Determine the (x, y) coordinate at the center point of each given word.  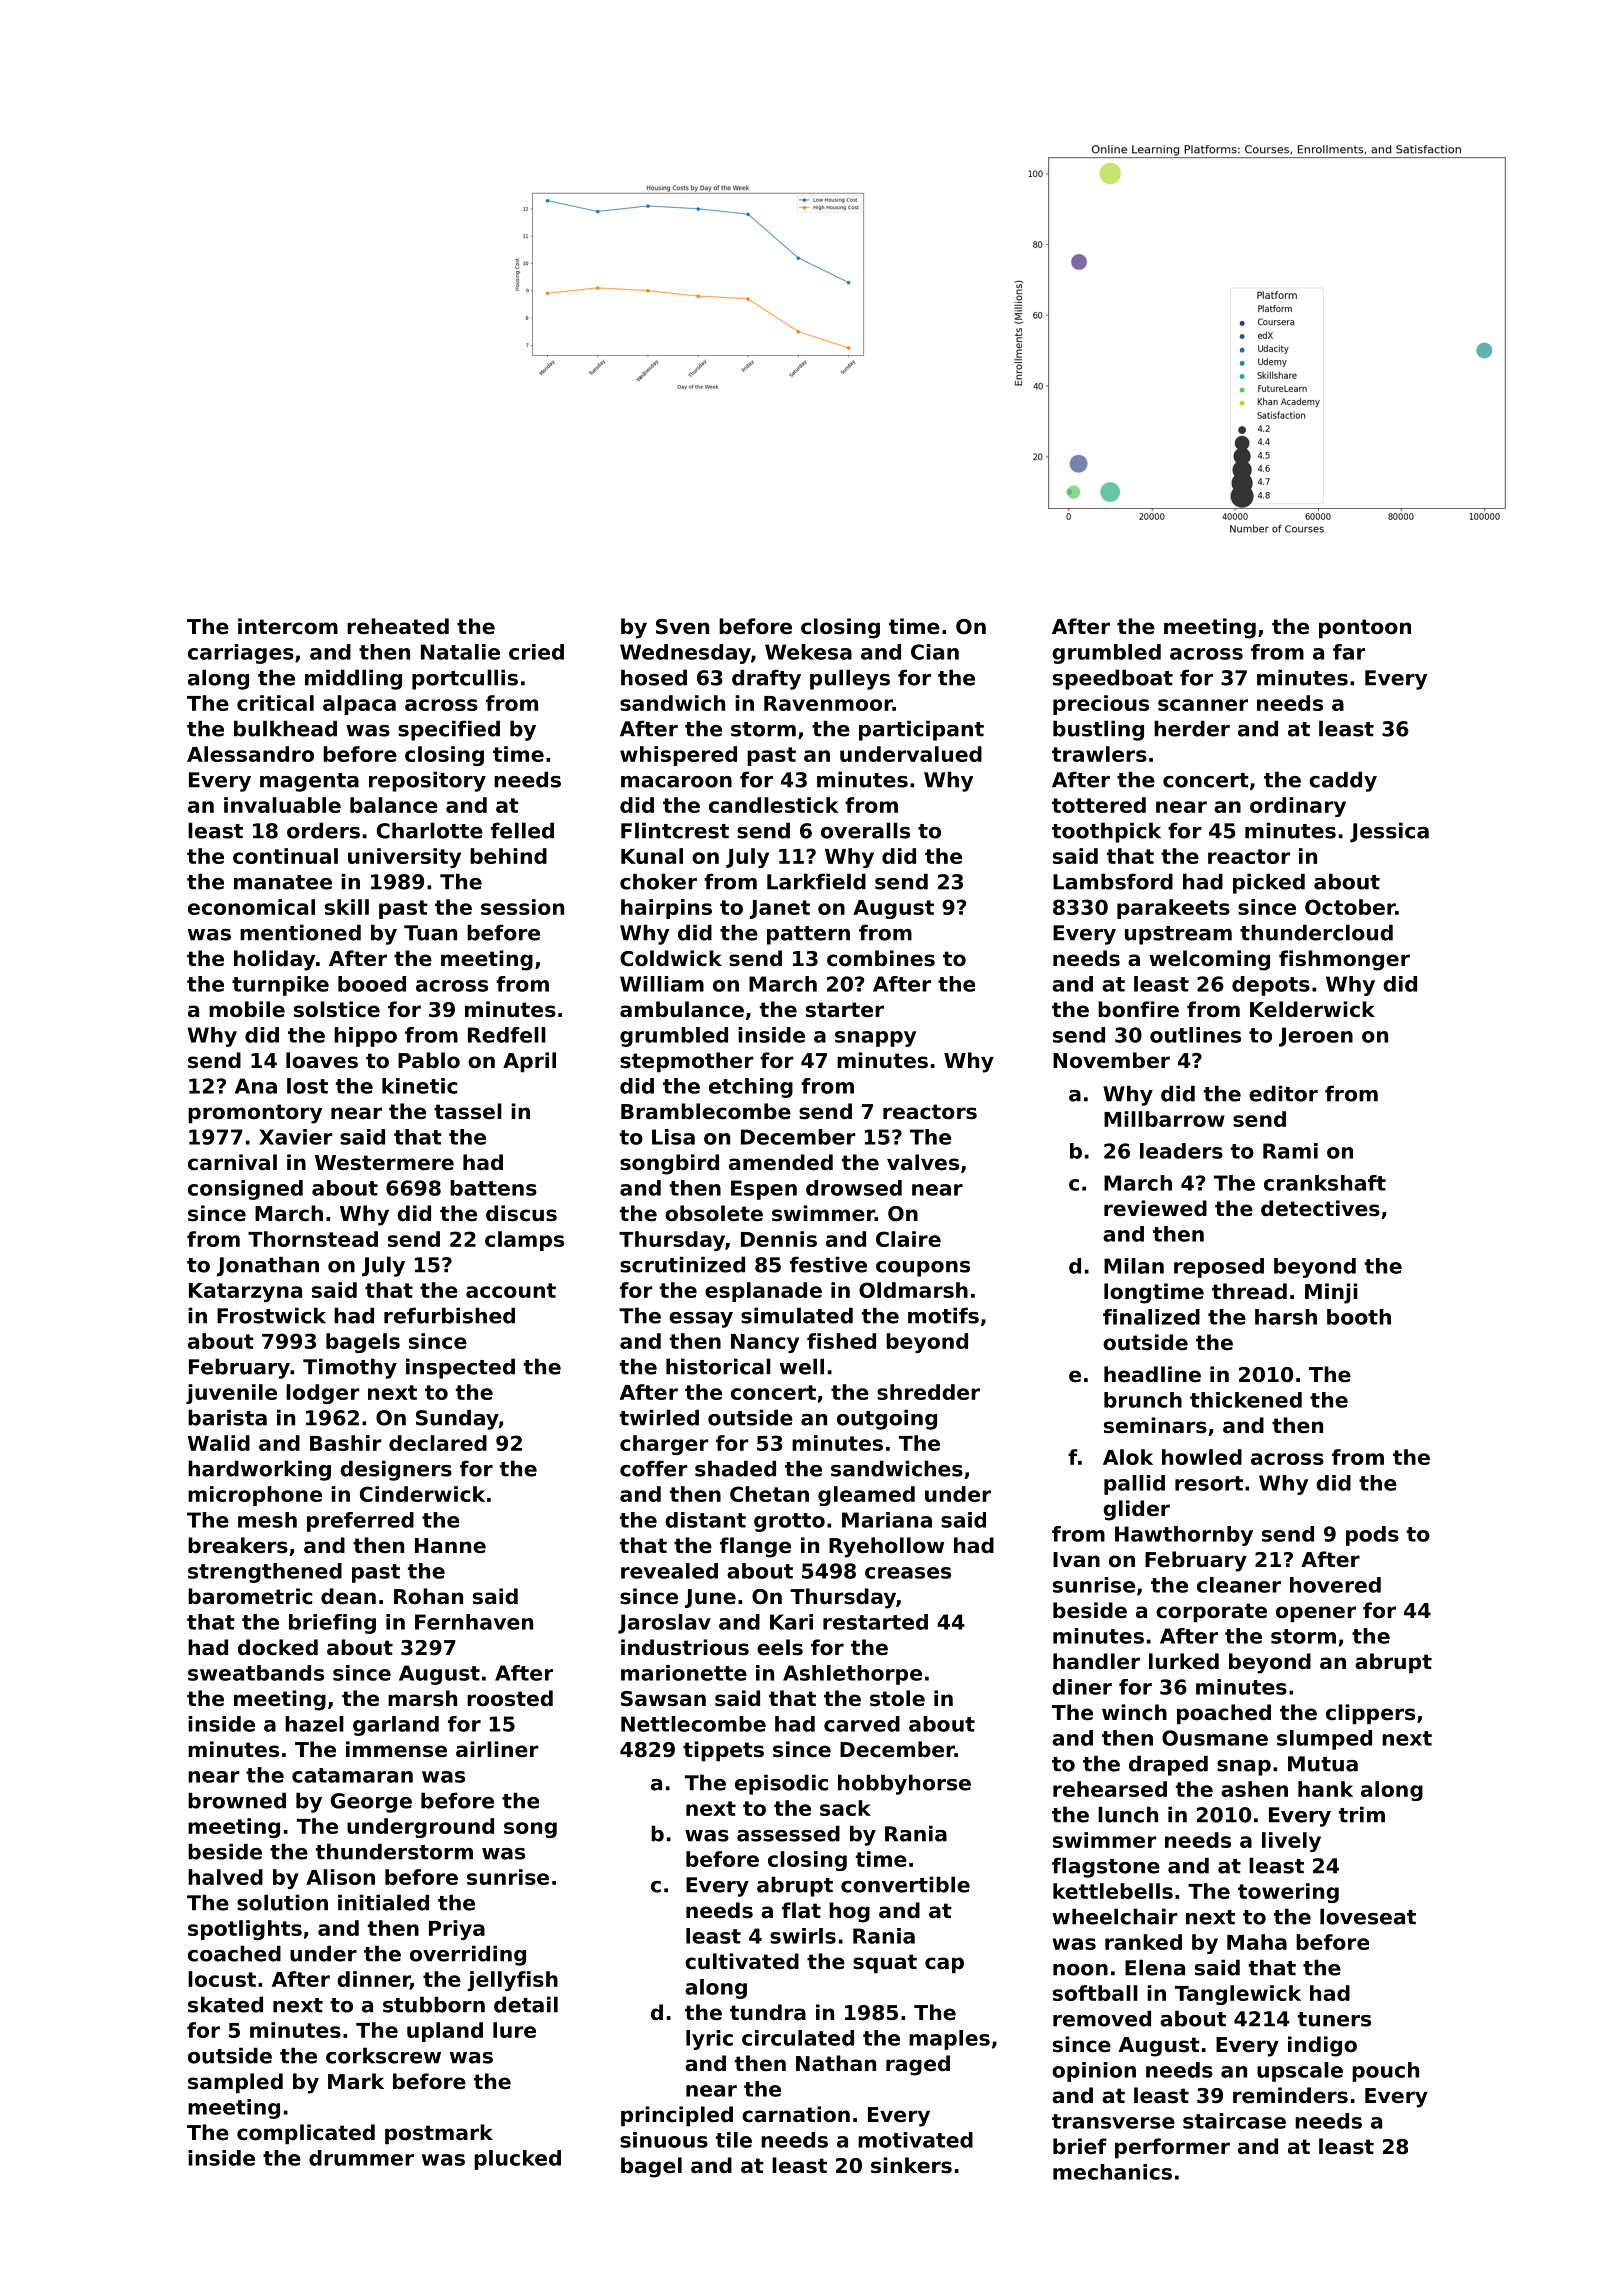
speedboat (1113, 679)
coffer (654, 1468)
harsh (1286, 1317)
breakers (238, 1545)
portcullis (465, 679)
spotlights (245, 1930)
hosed (654, 677)
